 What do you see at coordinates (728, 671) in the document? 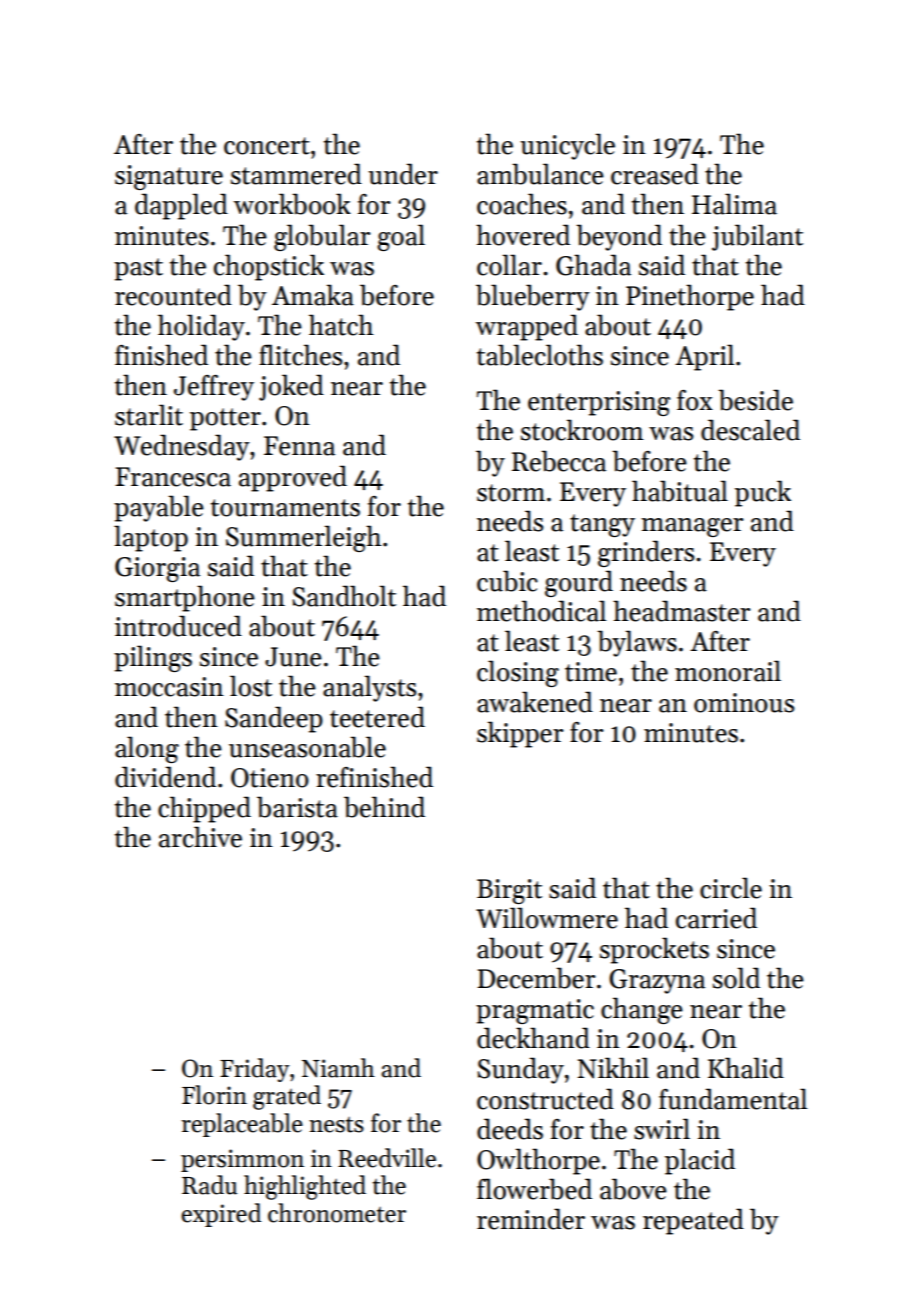
I see `monorail` at bounding box center [728, 671].
